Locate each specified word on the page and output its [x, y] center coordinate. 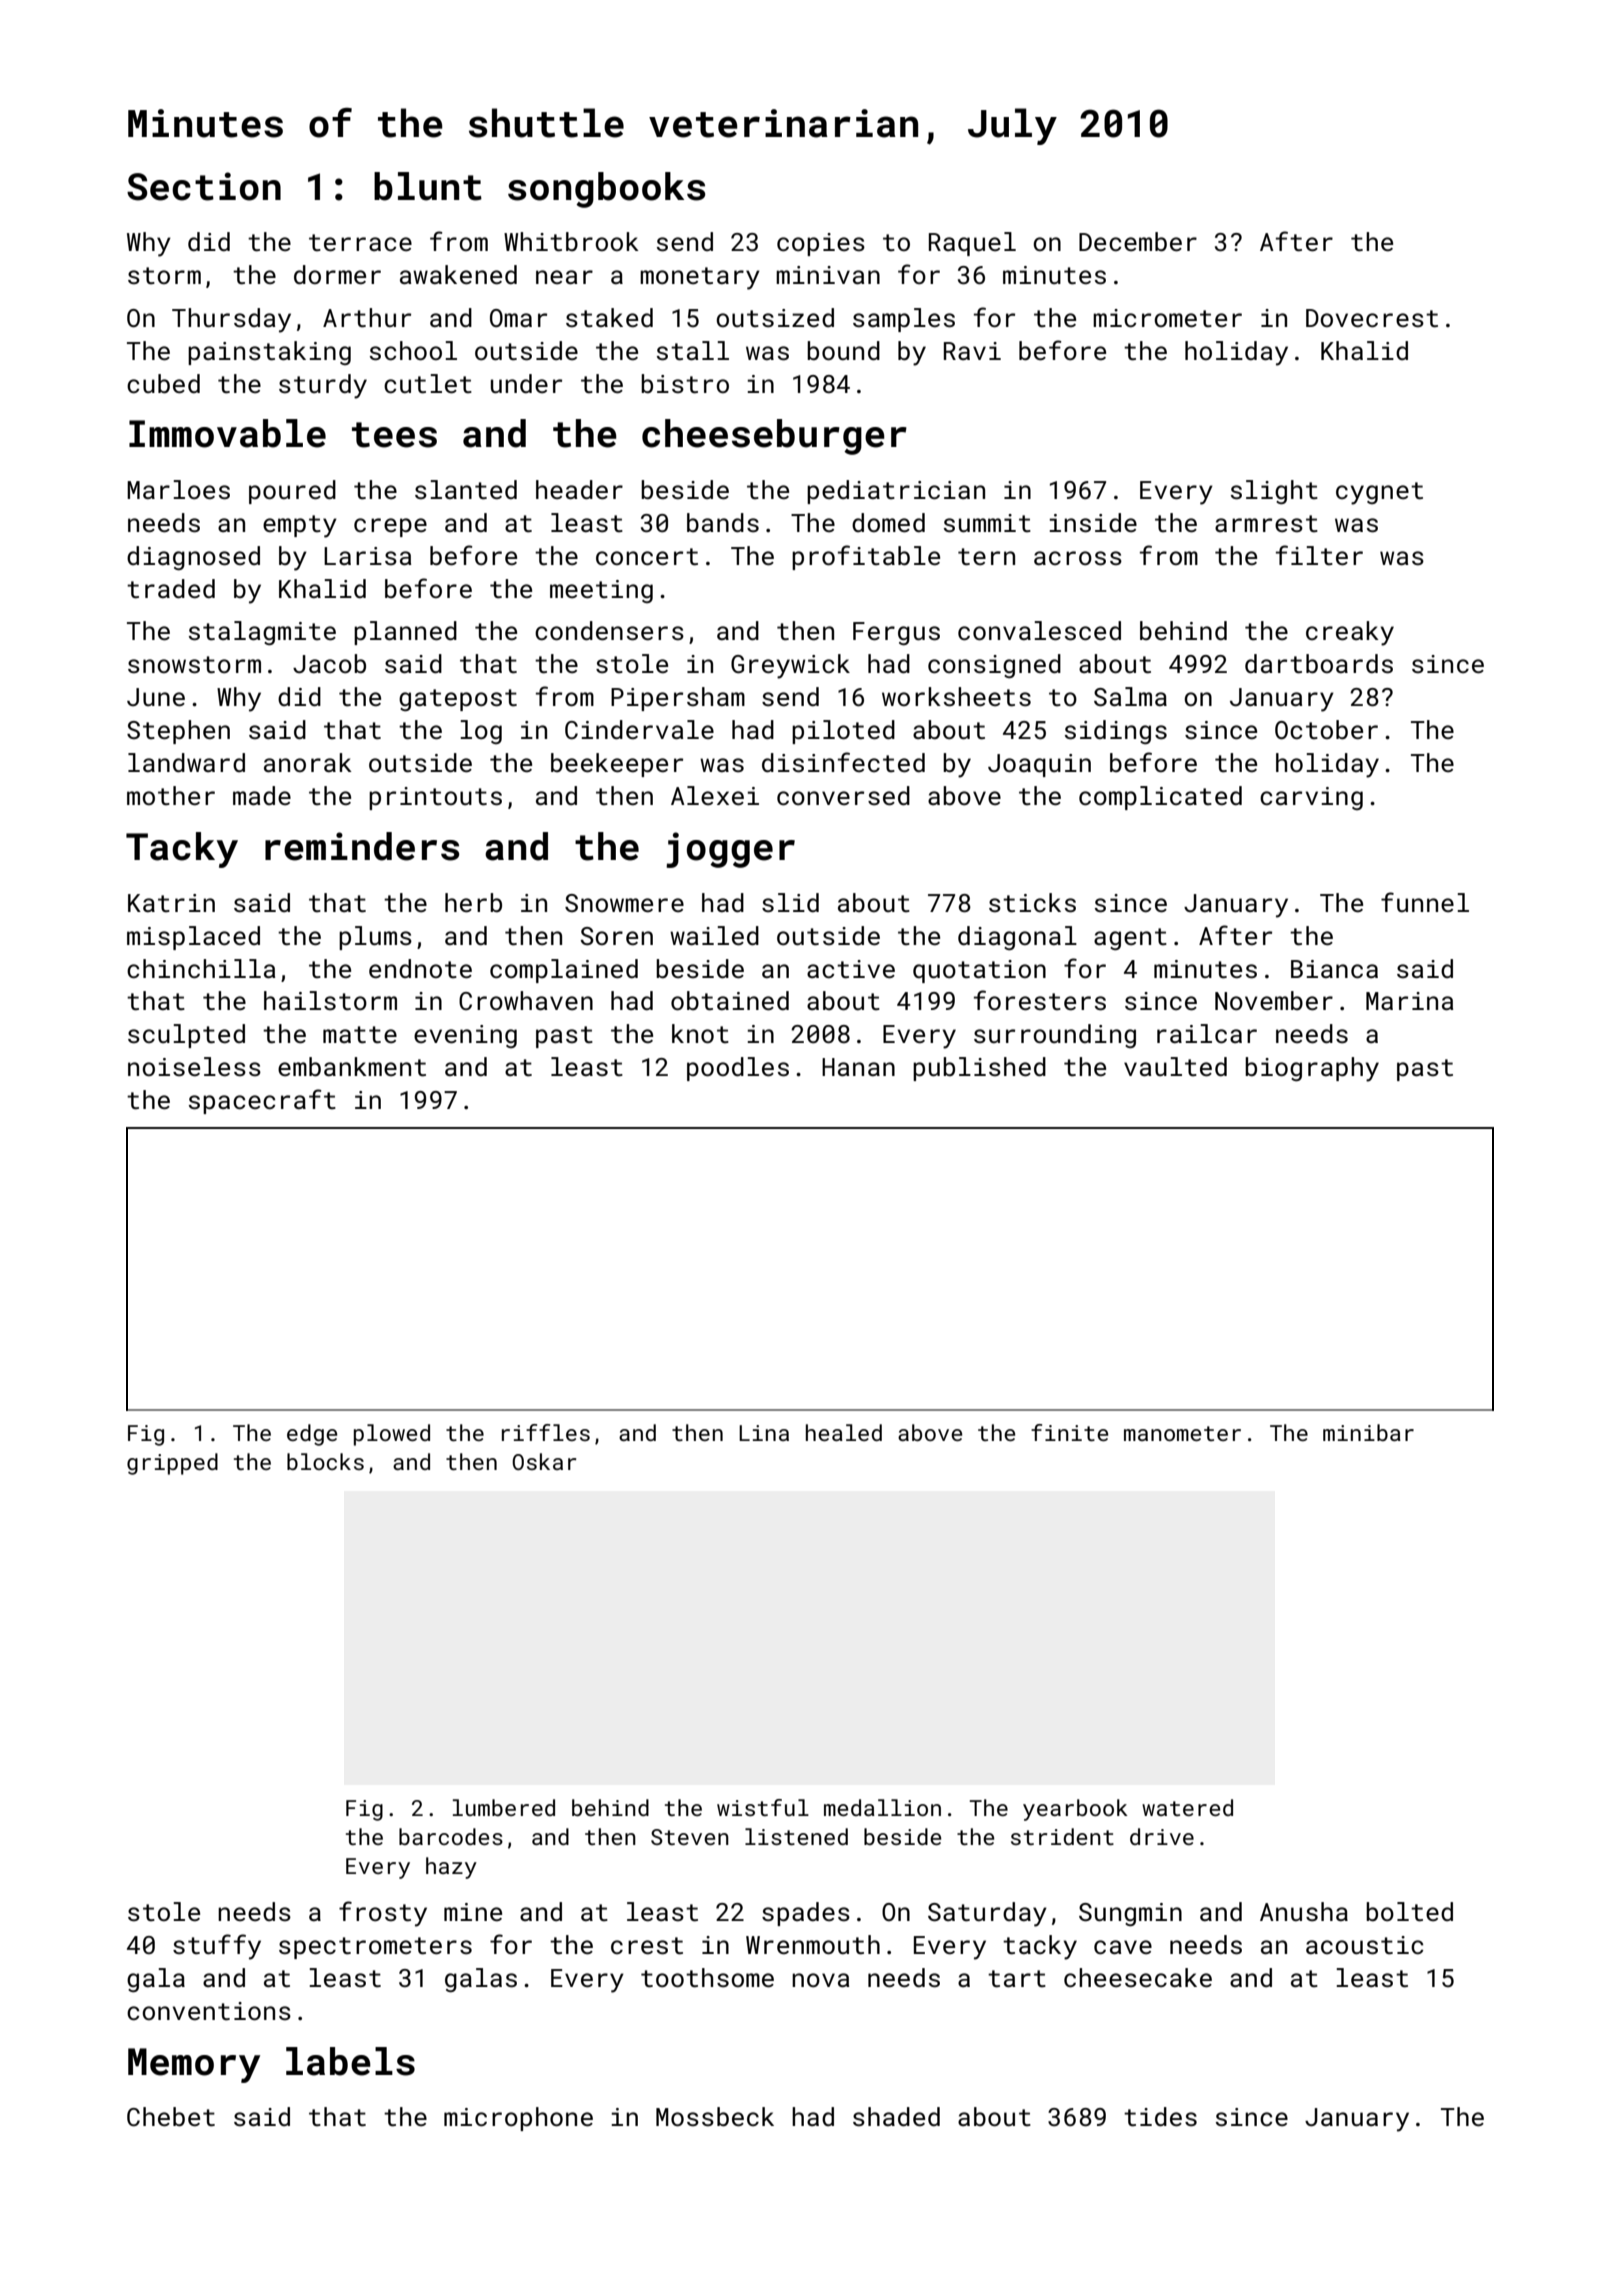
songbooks [607, 190]
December [1138, 242]
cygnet [1379, 493]
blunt [428, 186]
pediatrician [896, 492]
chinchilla [201, 969]
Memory [194, 2065]
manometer [1182, 1433]
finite [1069, 1432]
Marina [1409, 1001]
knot [700, 1033]
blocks [325, 1461]
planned [405, 633]
